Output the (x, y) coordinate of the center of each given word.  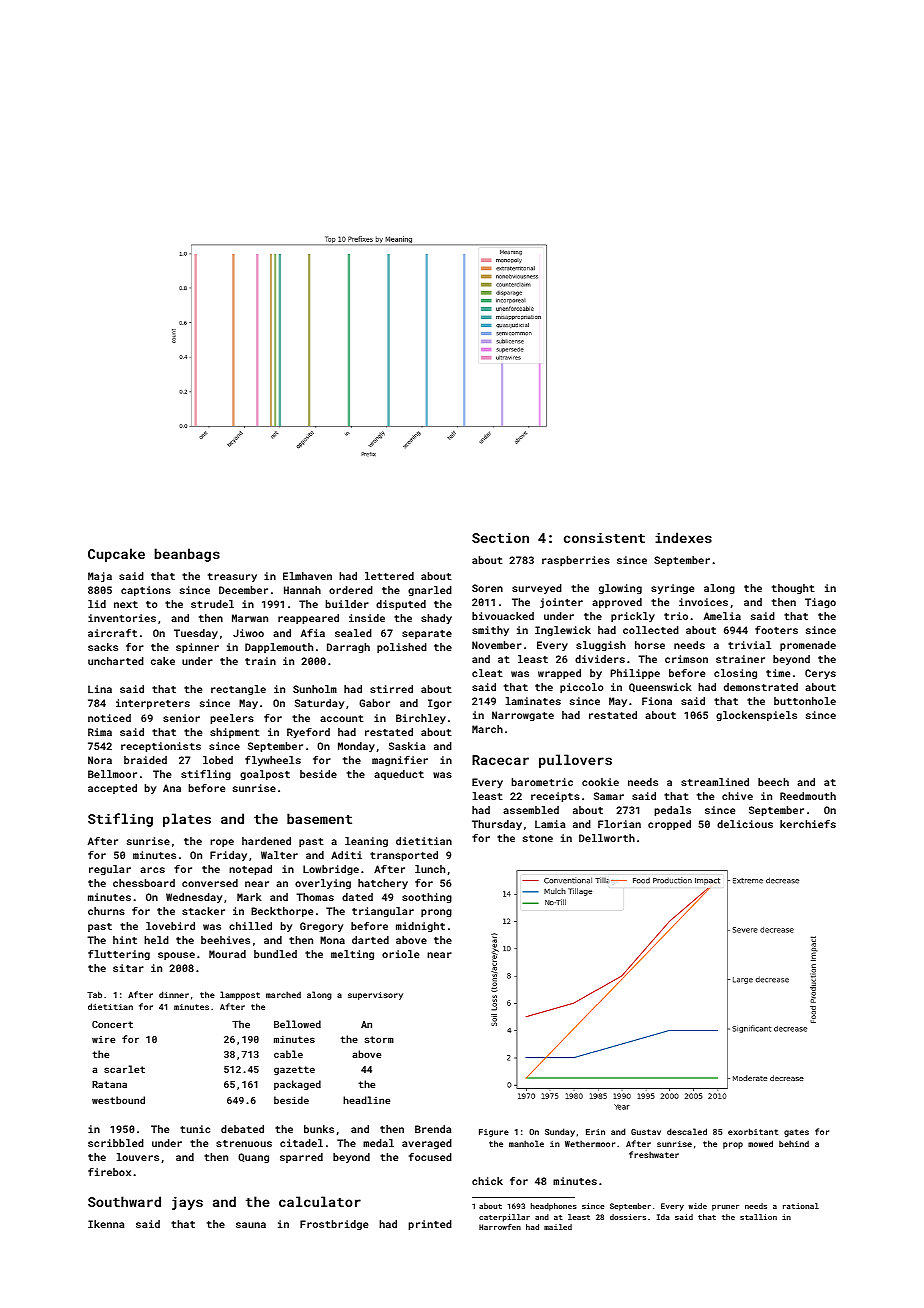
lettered (389, 576)
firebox (109, 1172)
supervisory (375, 996)
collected (651, 630)
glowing (620, 589)
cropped (669, 825)
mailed (558, 1227)
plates (187, 820)
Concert (112, 1024)
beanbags (187, 555)
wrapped (559, 674)
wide (697, 1206)
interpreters (153, 704)
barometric (542, 782)
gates (796, 1133)
